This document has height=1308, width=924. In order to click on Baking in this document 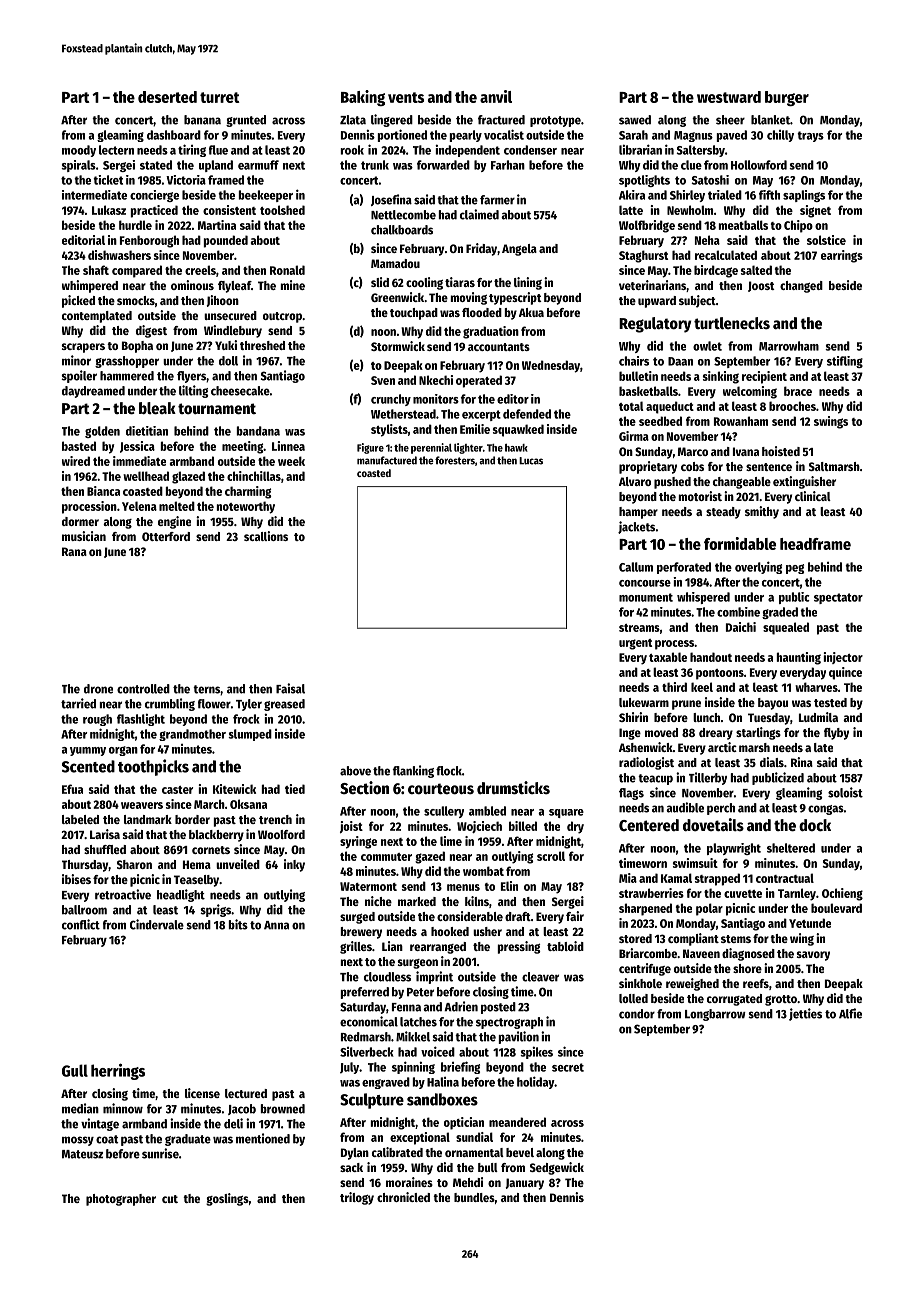, I will do `click(363, 98)`.
